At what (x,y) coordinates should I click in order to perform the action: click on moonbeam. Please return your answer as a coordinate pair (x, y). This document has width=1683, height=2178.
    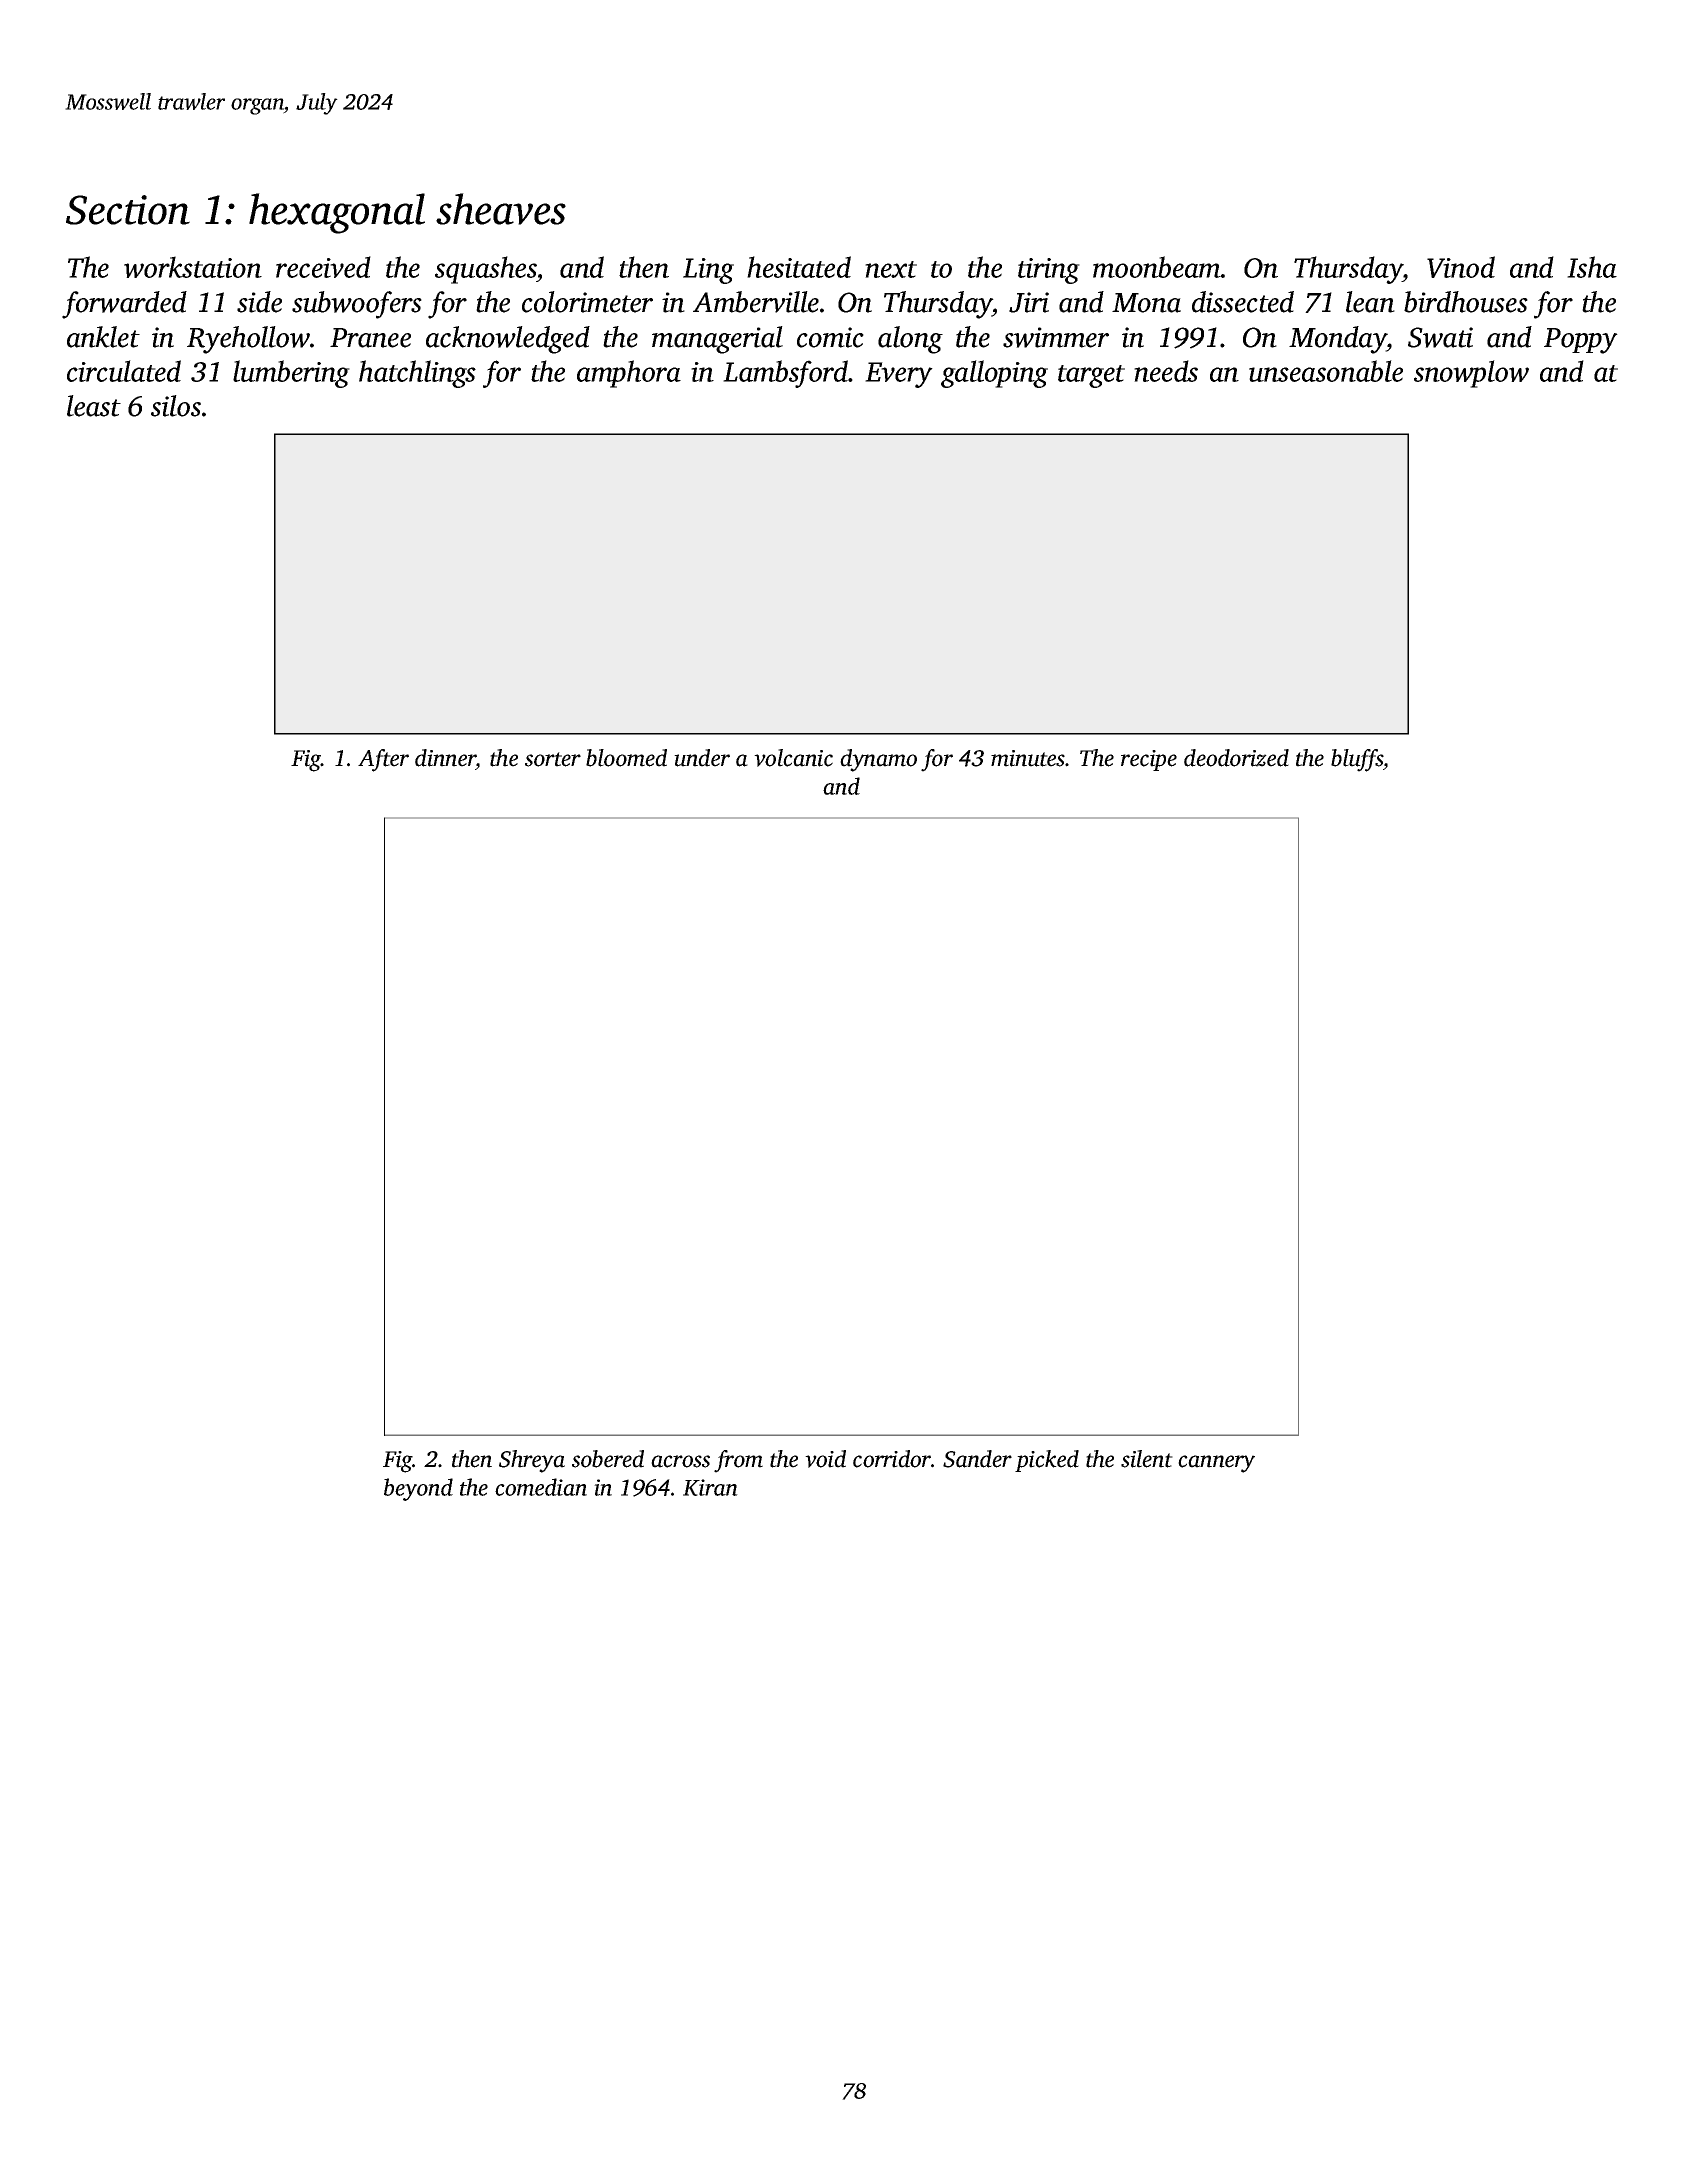
    Looking at the image, I should click on (1157, 267).
